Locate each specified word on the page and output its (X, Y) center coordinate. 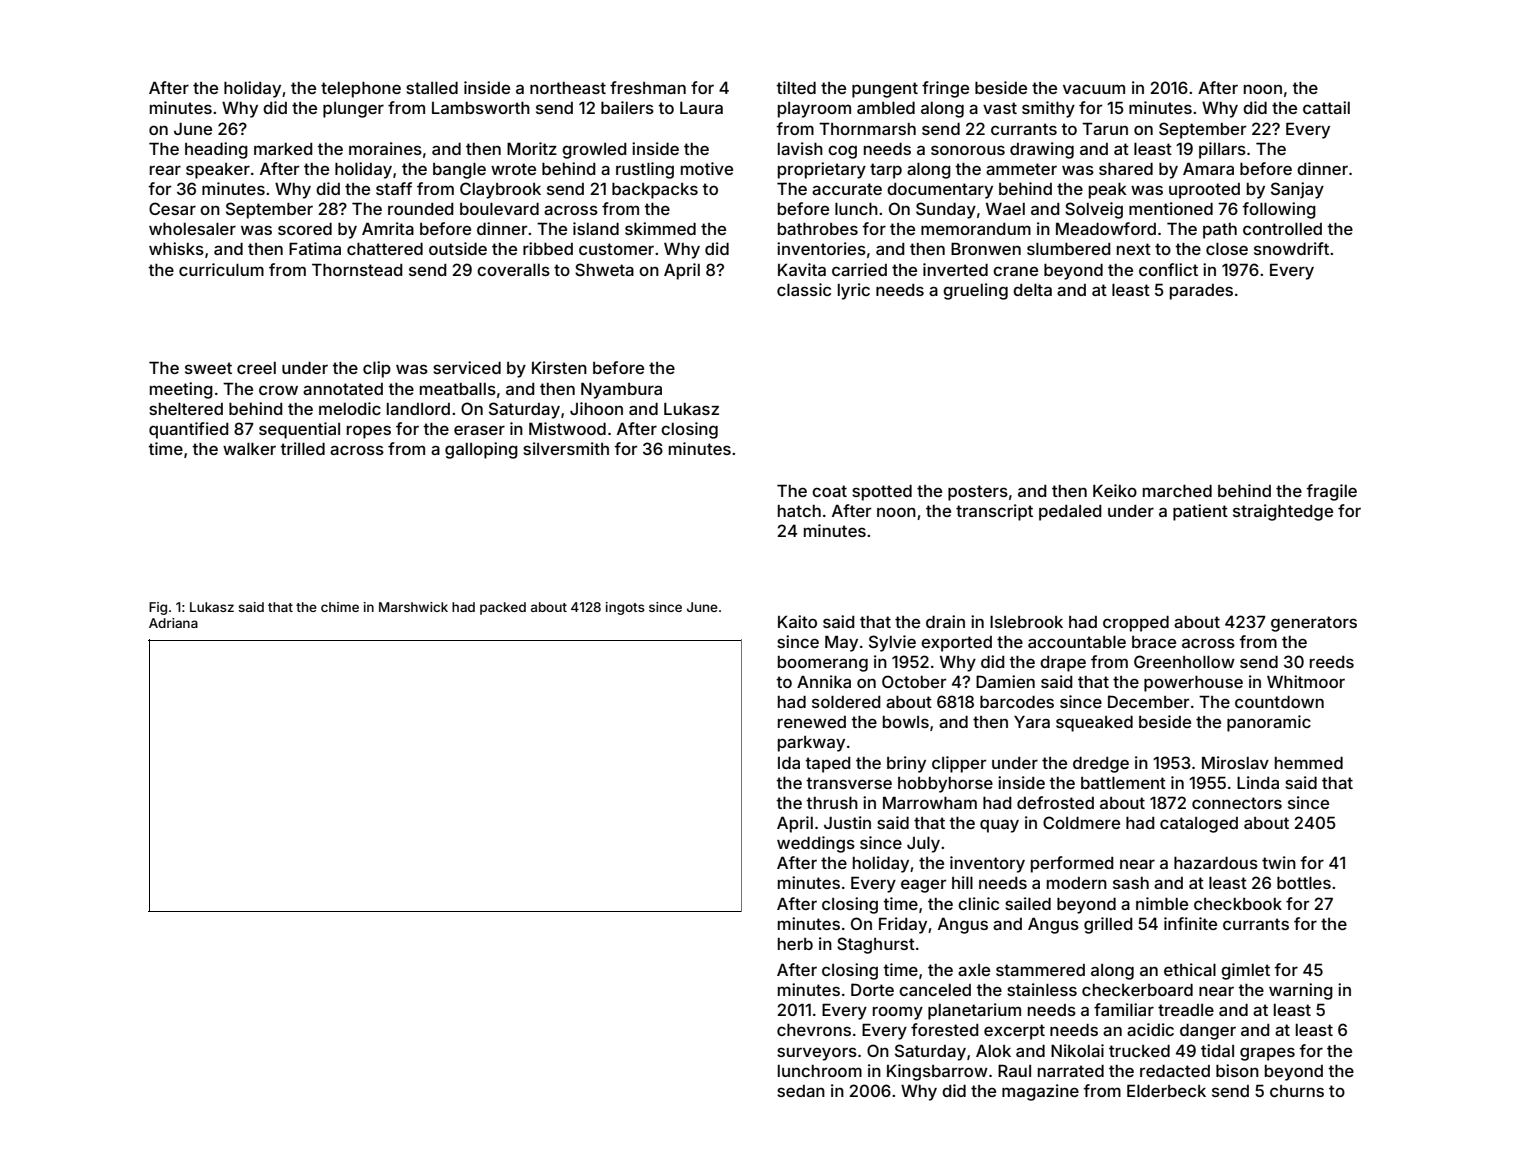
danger (1208, 1032)
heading (216, 150)
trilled (302, 448)
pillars (1222, 150)
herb (795, 944)
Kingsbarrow (937, 1072)
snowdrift (1291, 248)
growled (594, 151)
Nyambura (621, 391)
